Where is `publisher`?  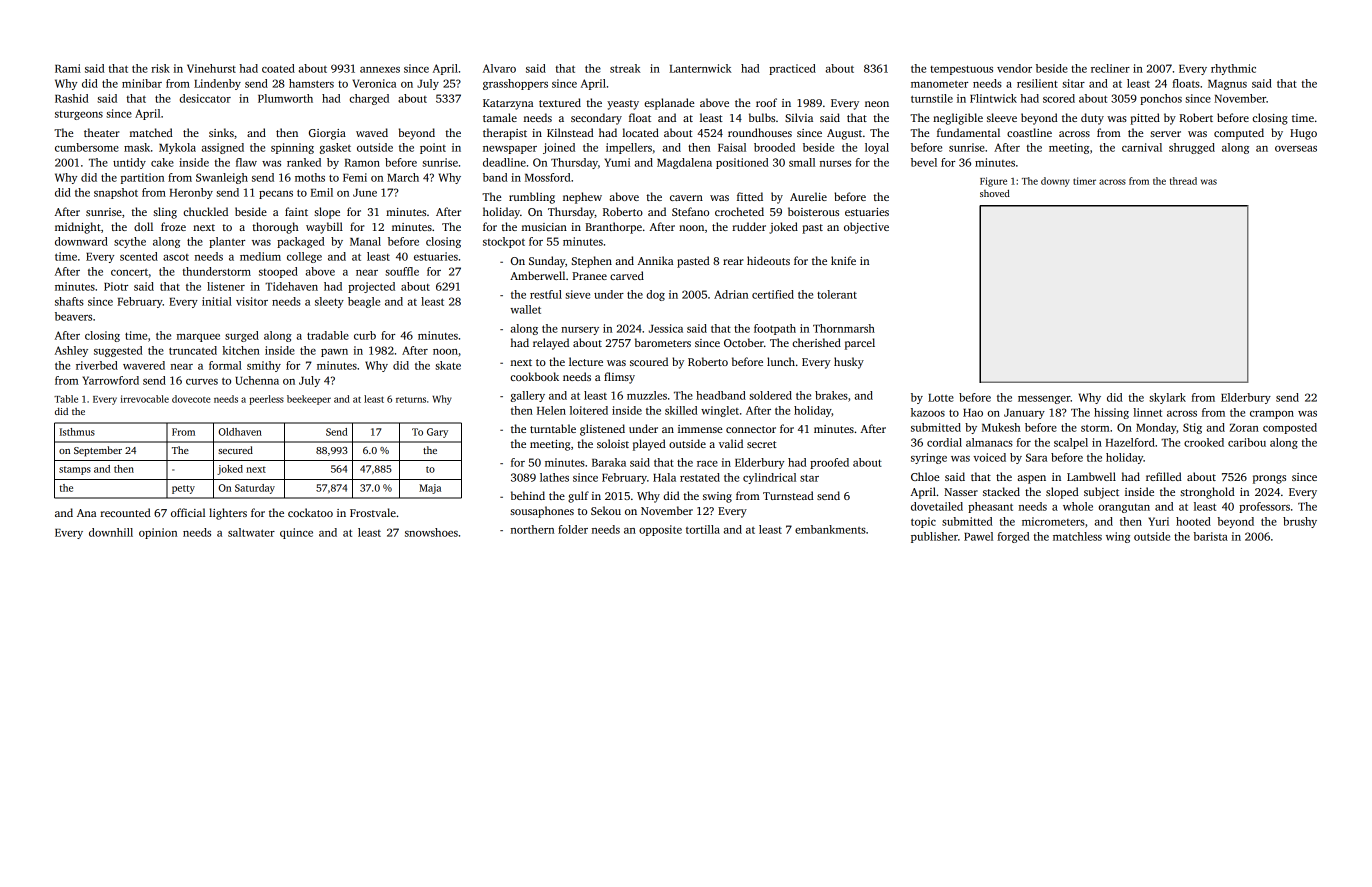 publisher is located at coordinates (934, 537).
